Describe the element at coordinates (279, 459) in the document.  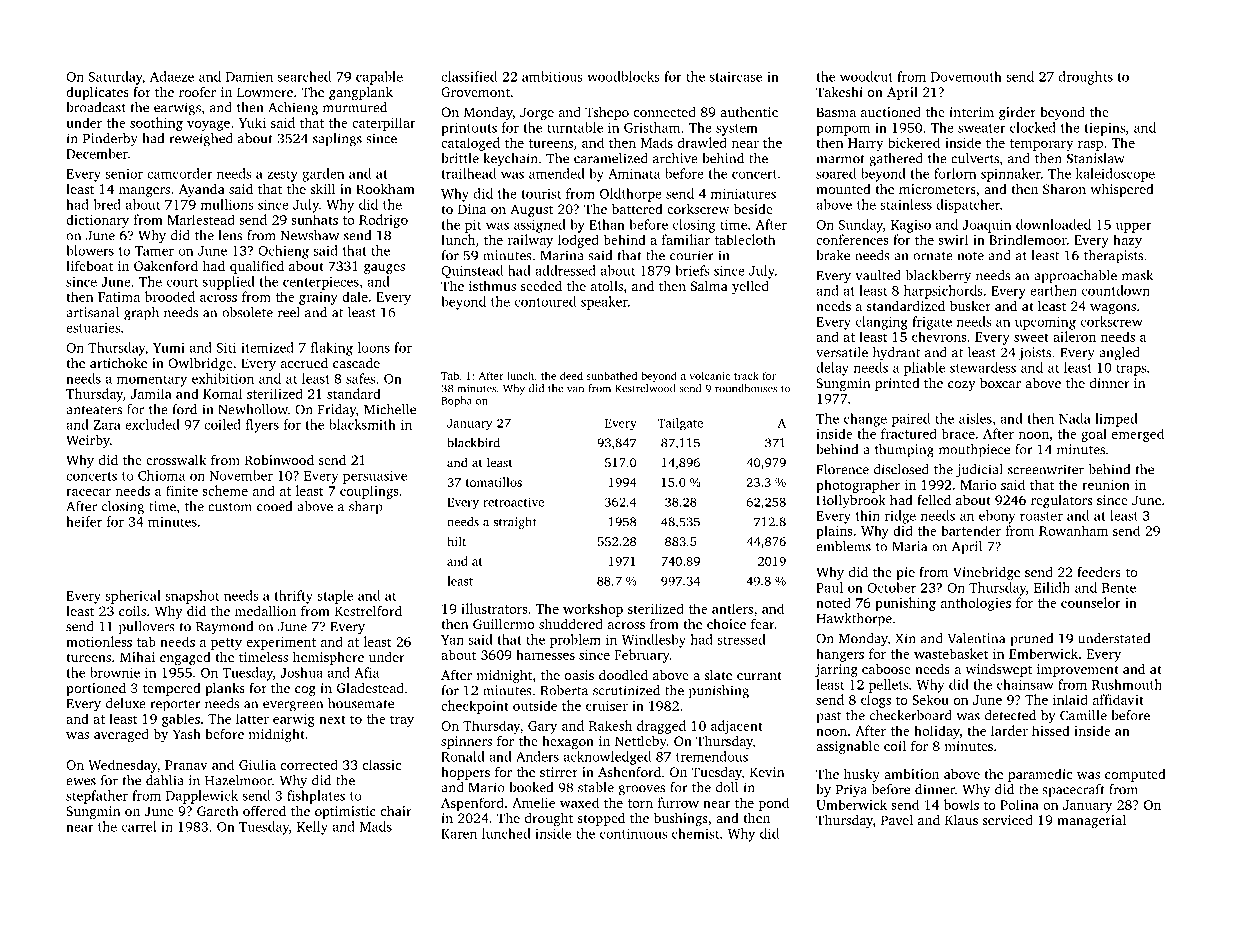
I see `Robinwood` at that location.
